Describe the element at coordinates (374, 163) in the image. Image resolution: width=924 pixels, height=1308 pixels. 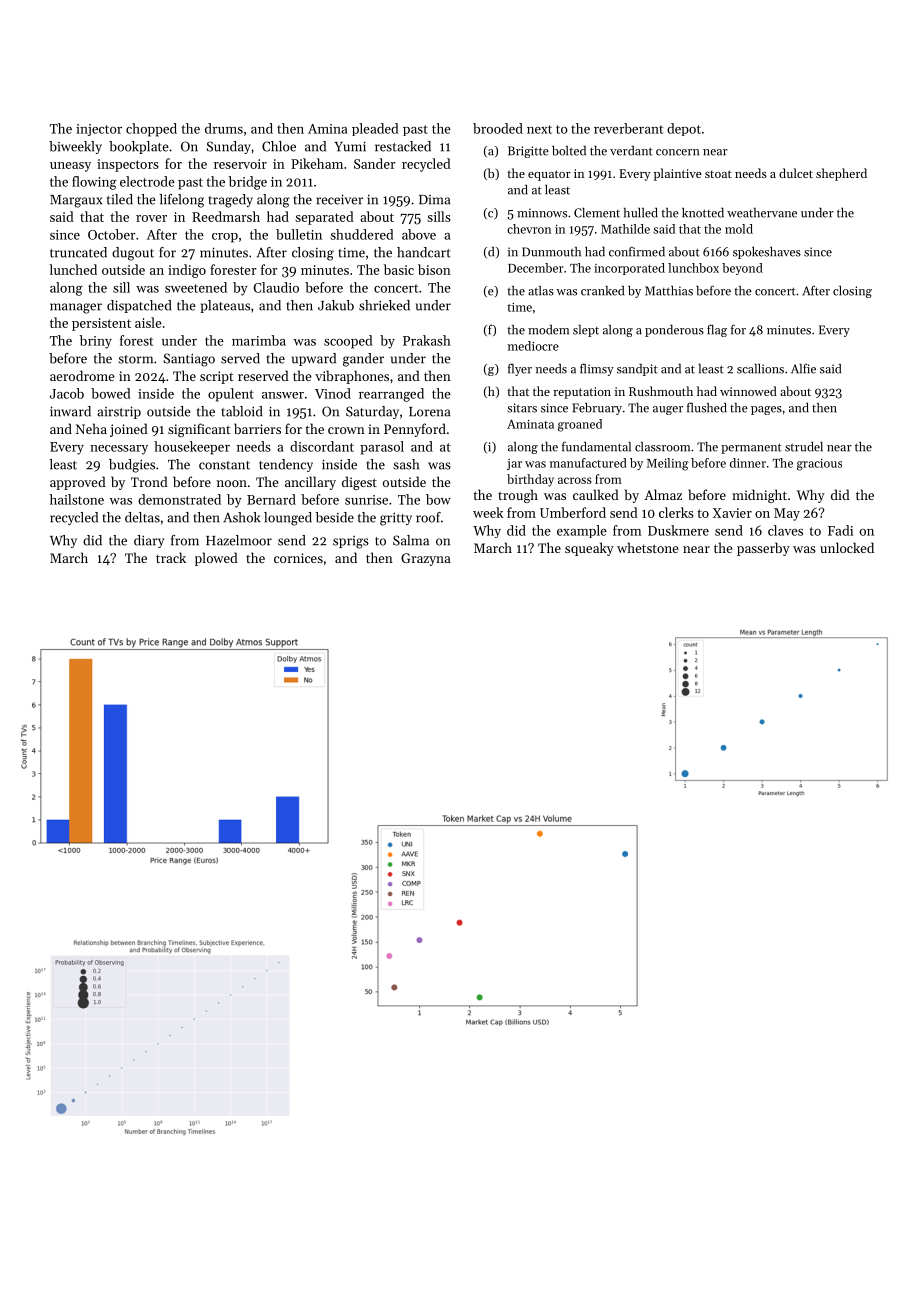
I see `Sander` at that location.
